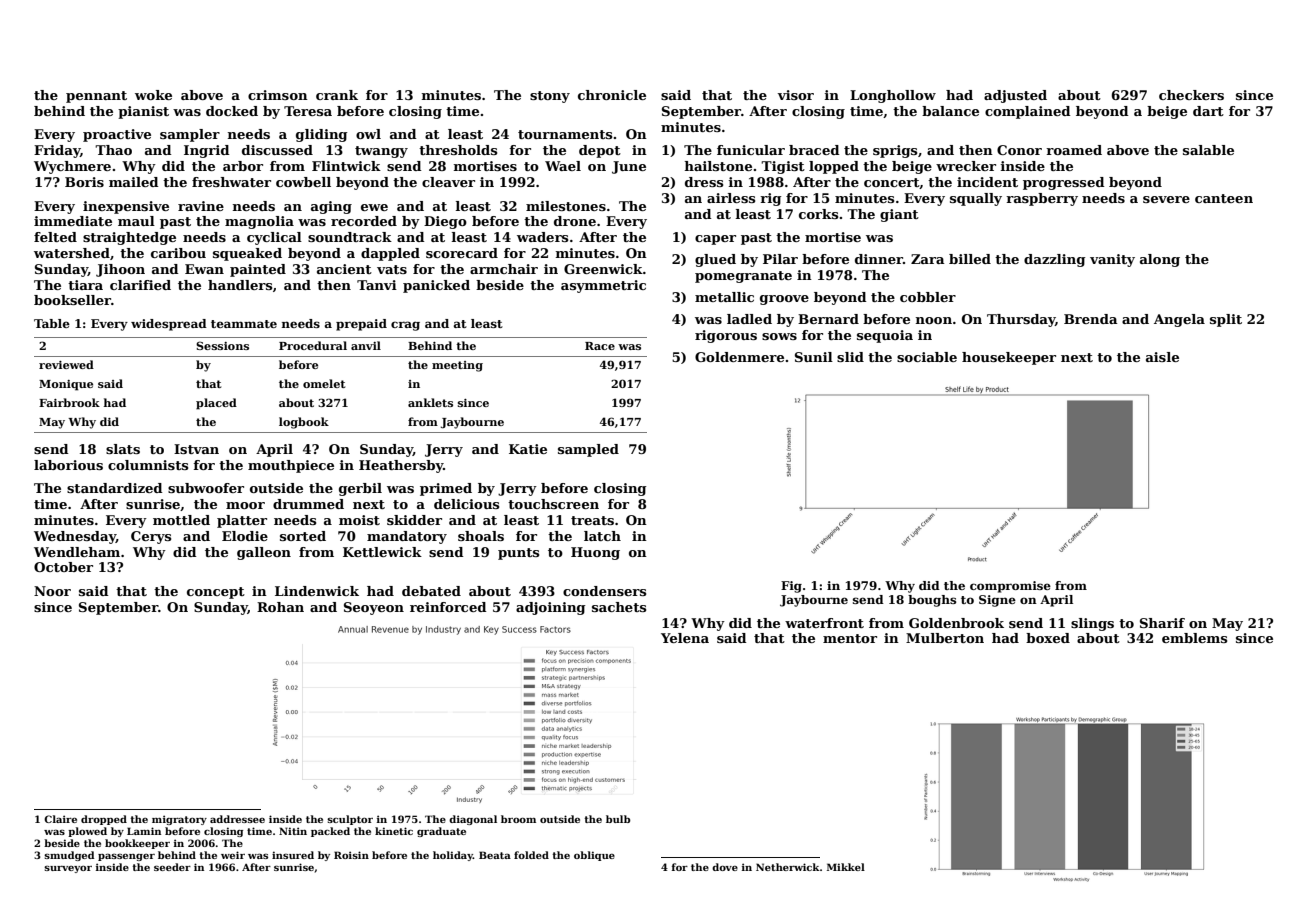 The height and width of the screenshot is (924, 1308). What do you see at coordinates (1010, 587) in the screenshot?
I see `compromise` at bounding box center [1010, 587].
